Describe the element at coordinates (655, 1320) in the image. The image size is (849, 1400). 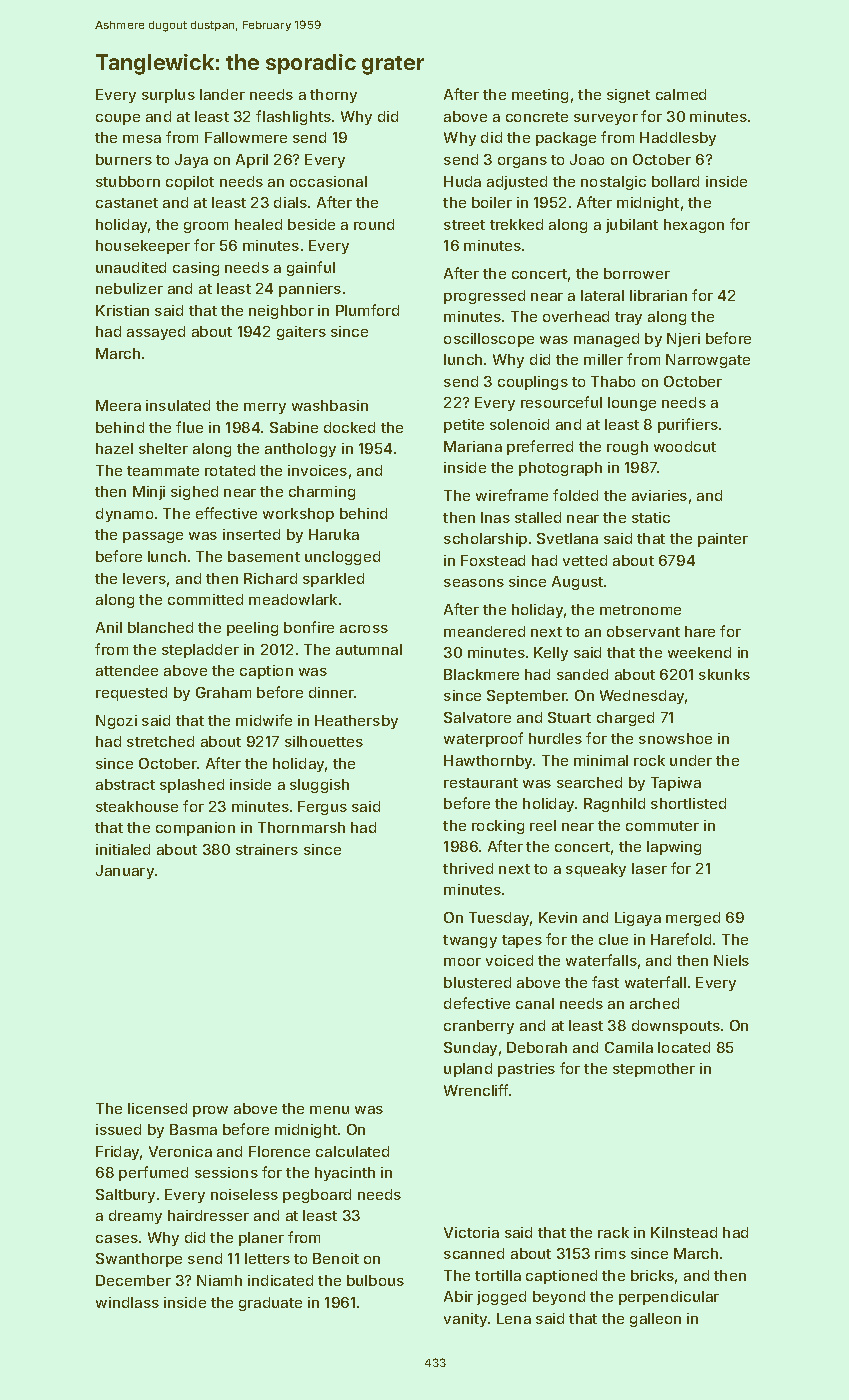
I see `galleon` at that location.
